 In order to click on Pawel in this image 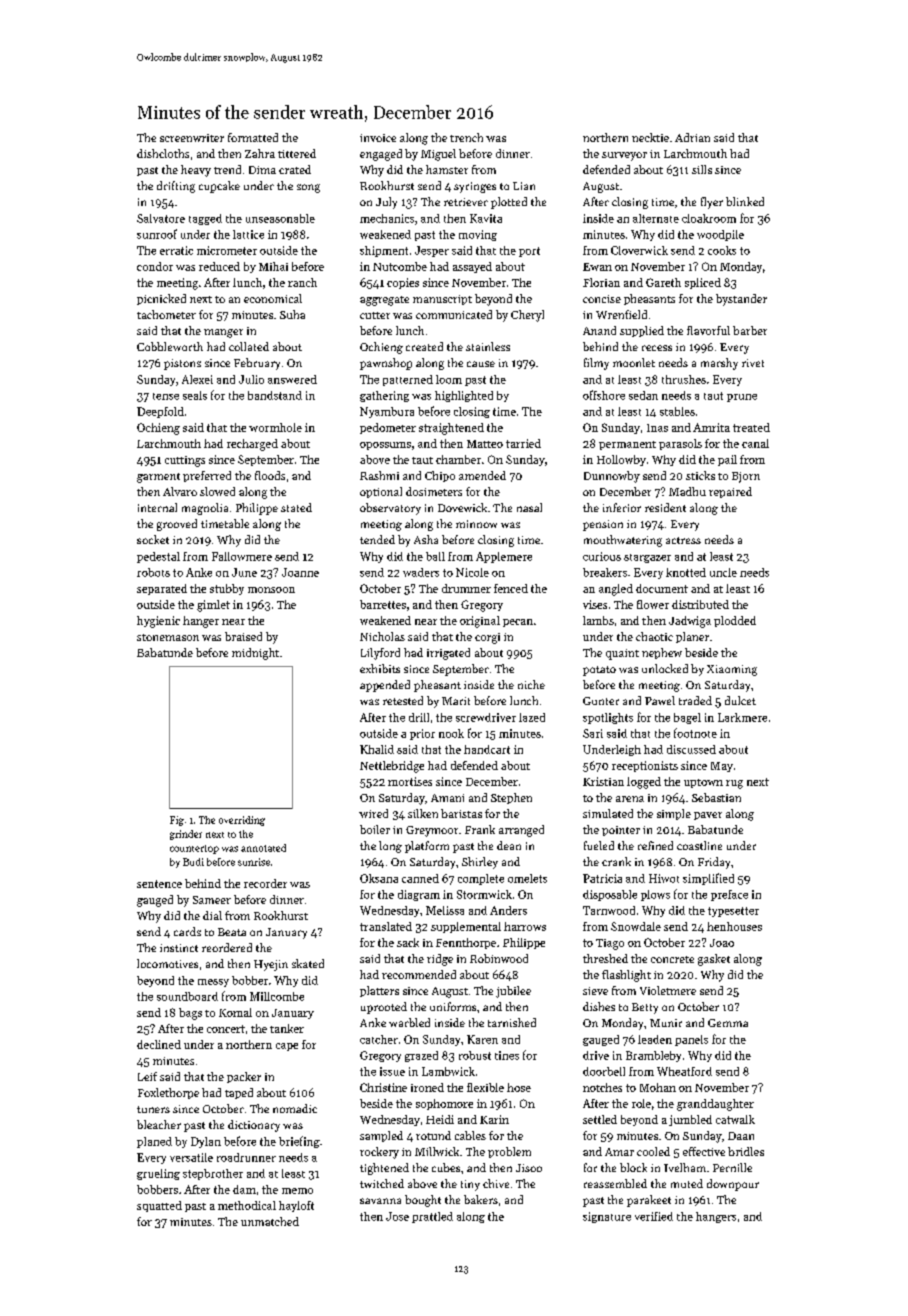, I will do `click(660, 700)`.
